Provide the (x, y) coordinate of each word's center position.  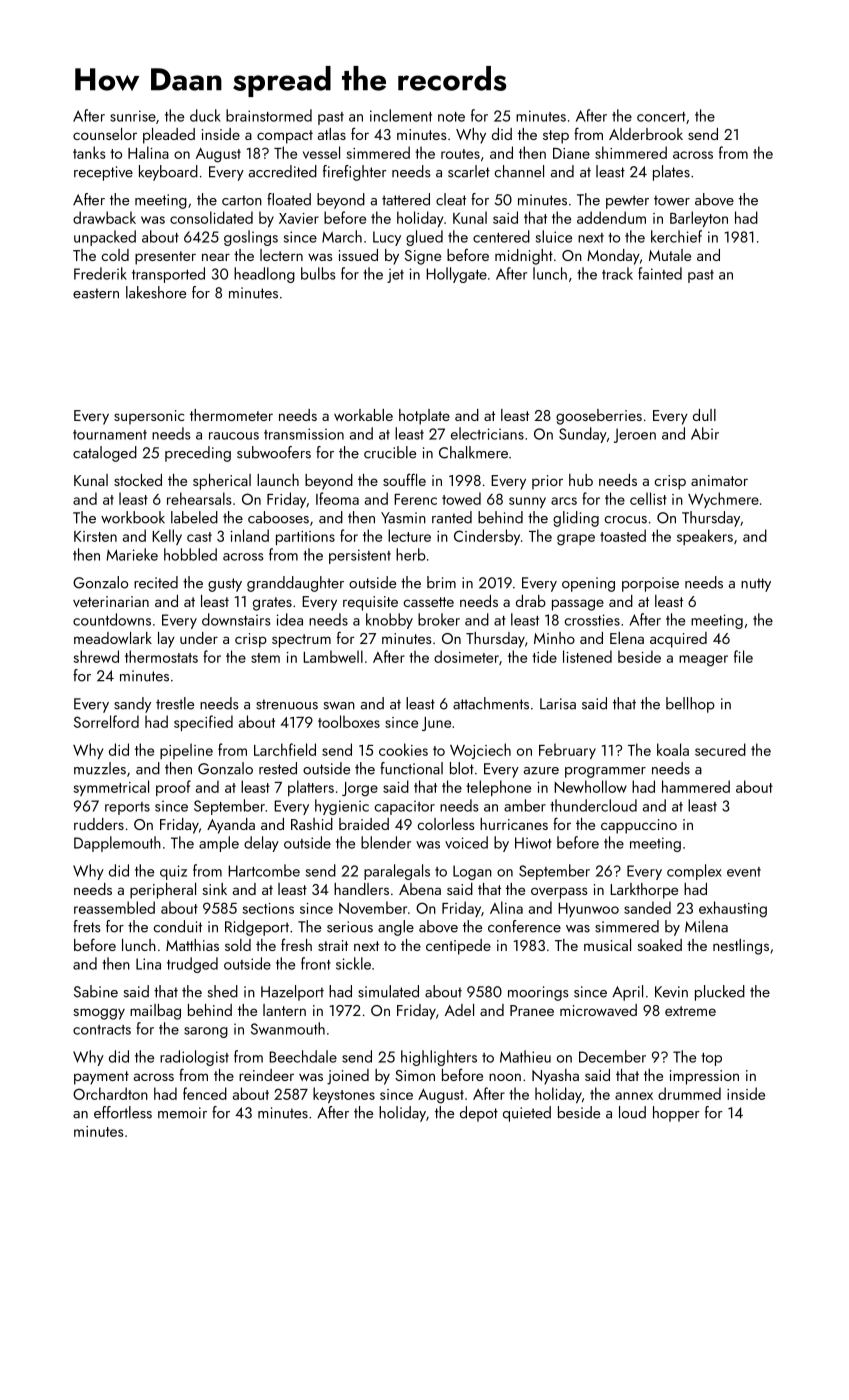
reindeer (266, 1075)
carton (242, 200)
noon (505, 1077)
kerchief (676, 236)
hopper (676, 1114)
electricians (487, 433)
